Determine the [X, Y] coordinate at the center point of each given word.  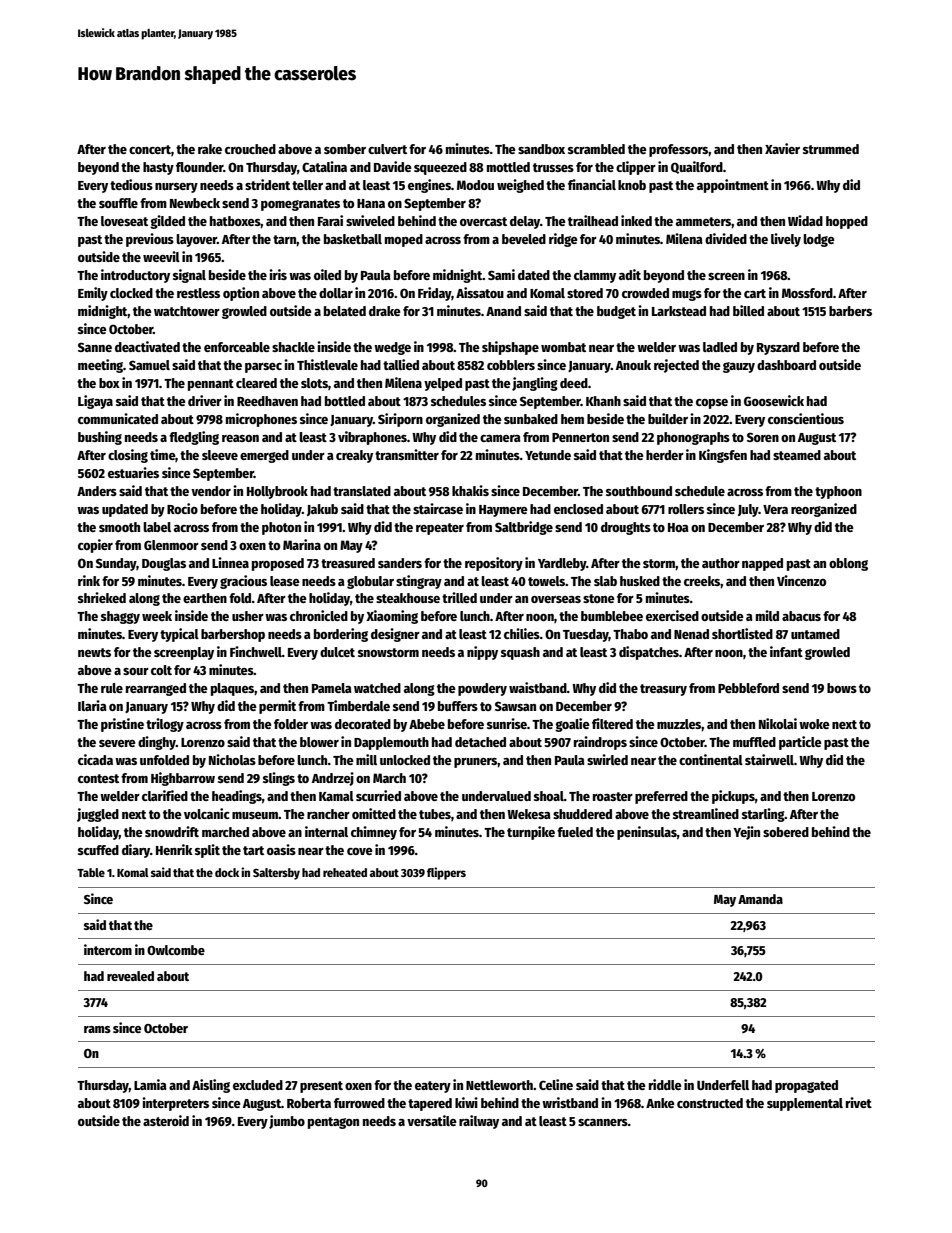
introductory [135, 276]
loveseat [124, 221]
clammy [595, 276]
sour [136, 671]
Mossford [807, 293]
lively [786, 240]
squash [520, 653]
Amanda [760, 899]
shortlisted [742, 633]
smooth [119, 527]
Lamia [150, 1084]
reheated [345, 872]
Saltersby [276, 874]
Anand [503, 311]
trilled [459, 597]
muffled [754, 742]
